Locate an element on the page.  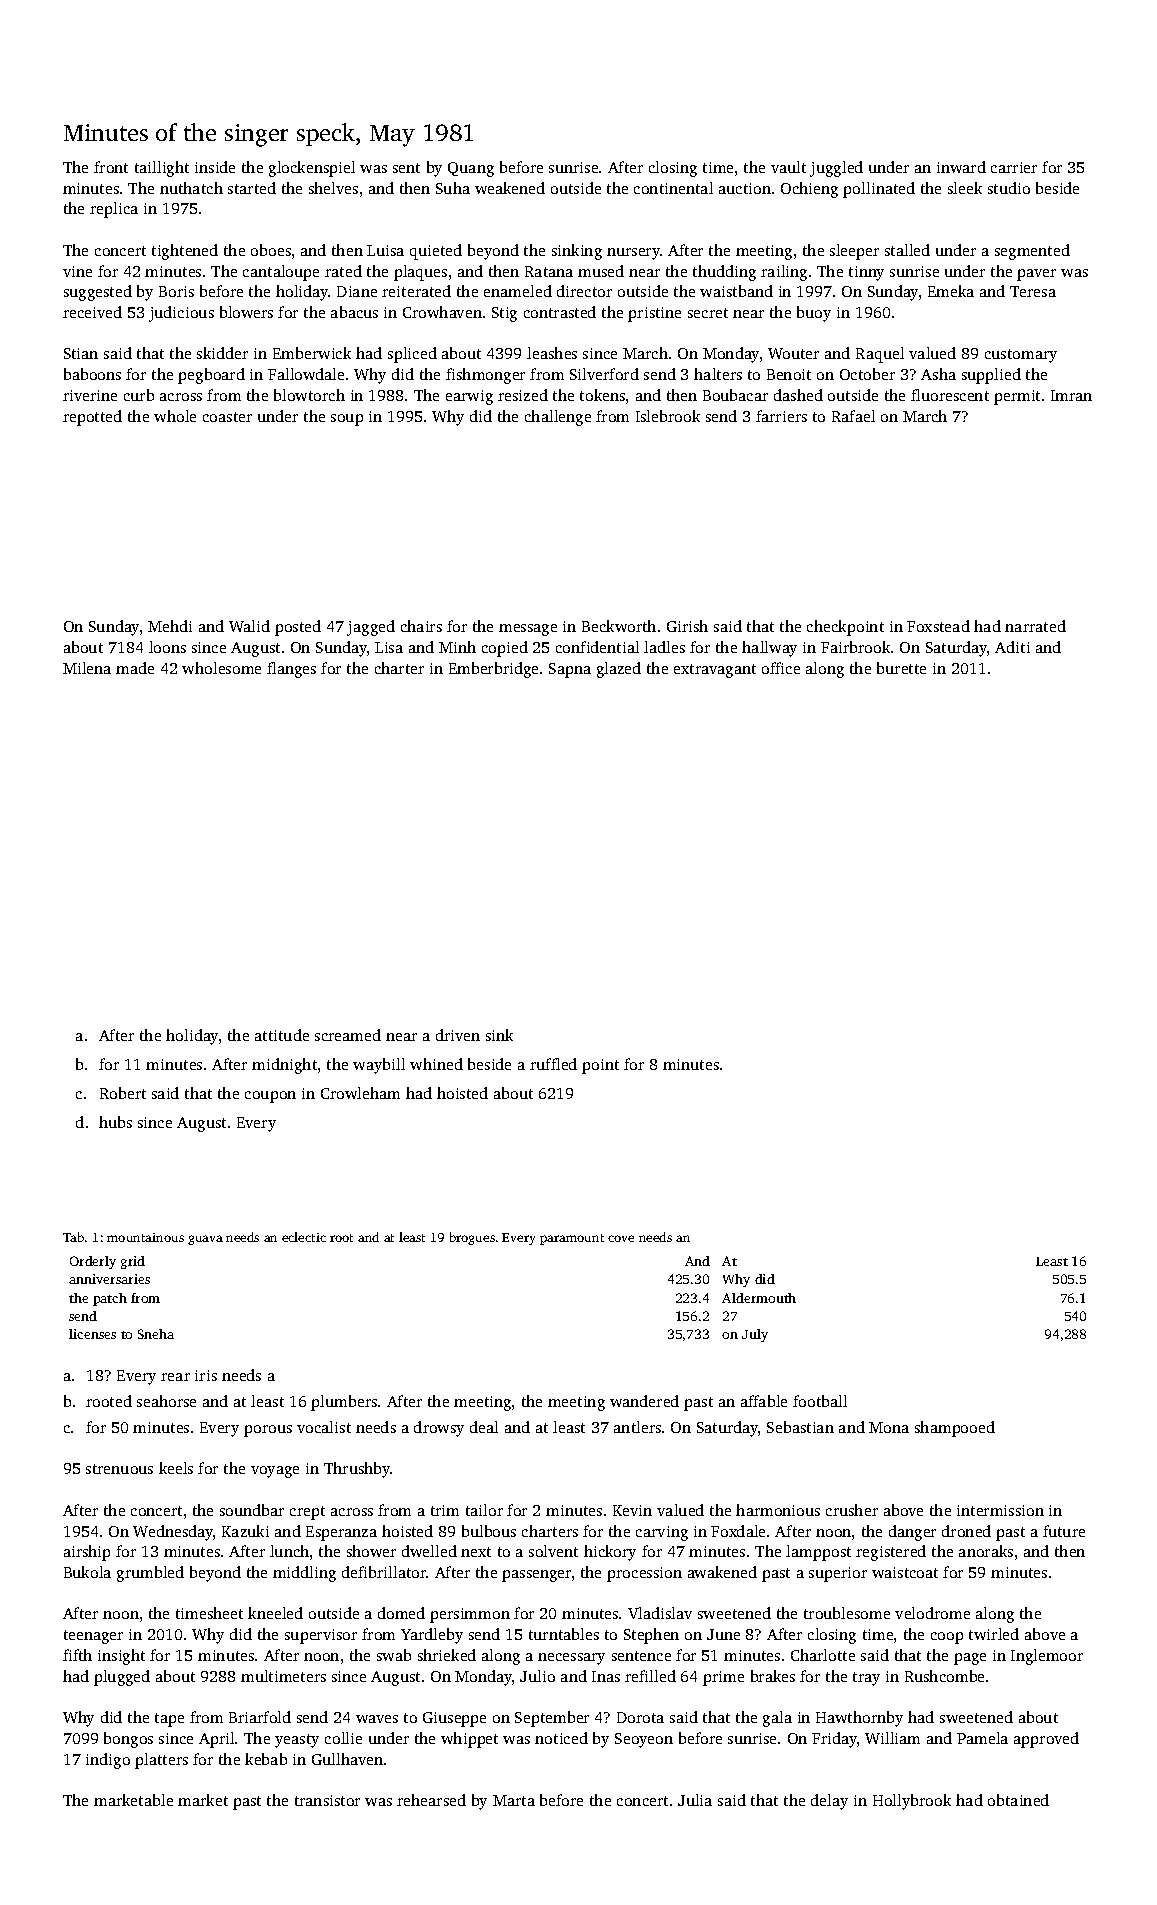
Stephen is located at coordinates (651, 1636).
